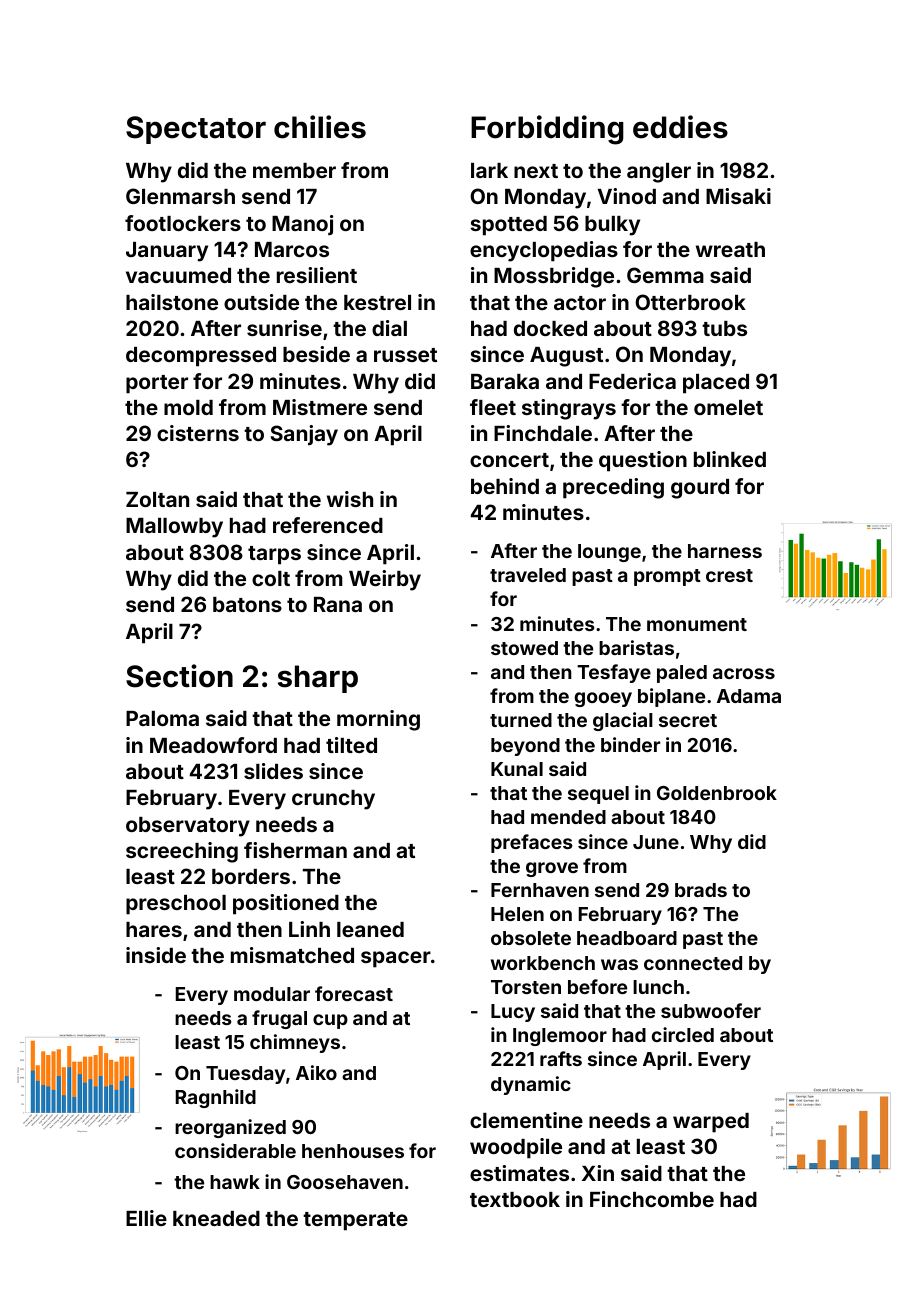 The image size is (908, 1316). Describe the element at coordinates (636, 647) in the screenshot. I see `baristas` at that location.
